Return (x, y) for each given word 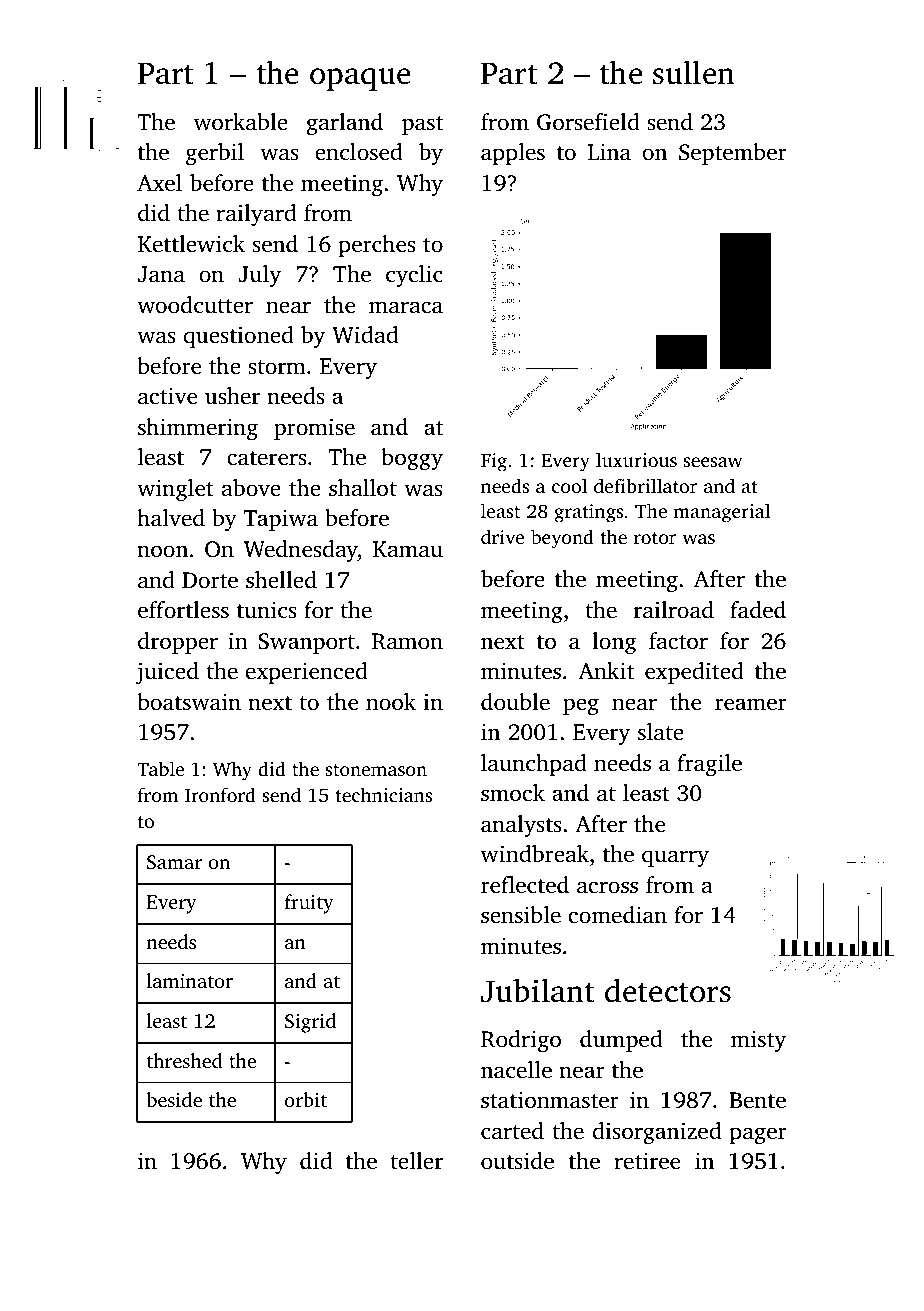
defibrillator (645, 485)
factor (678, 641)
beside (174, 1099)
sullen (694, 72)
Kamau (408, 549)
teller (416, 1160)
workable (241, 122)
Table (160, 768)
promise (314, 429)
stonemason (376, 770)
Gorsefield (588, 122)
